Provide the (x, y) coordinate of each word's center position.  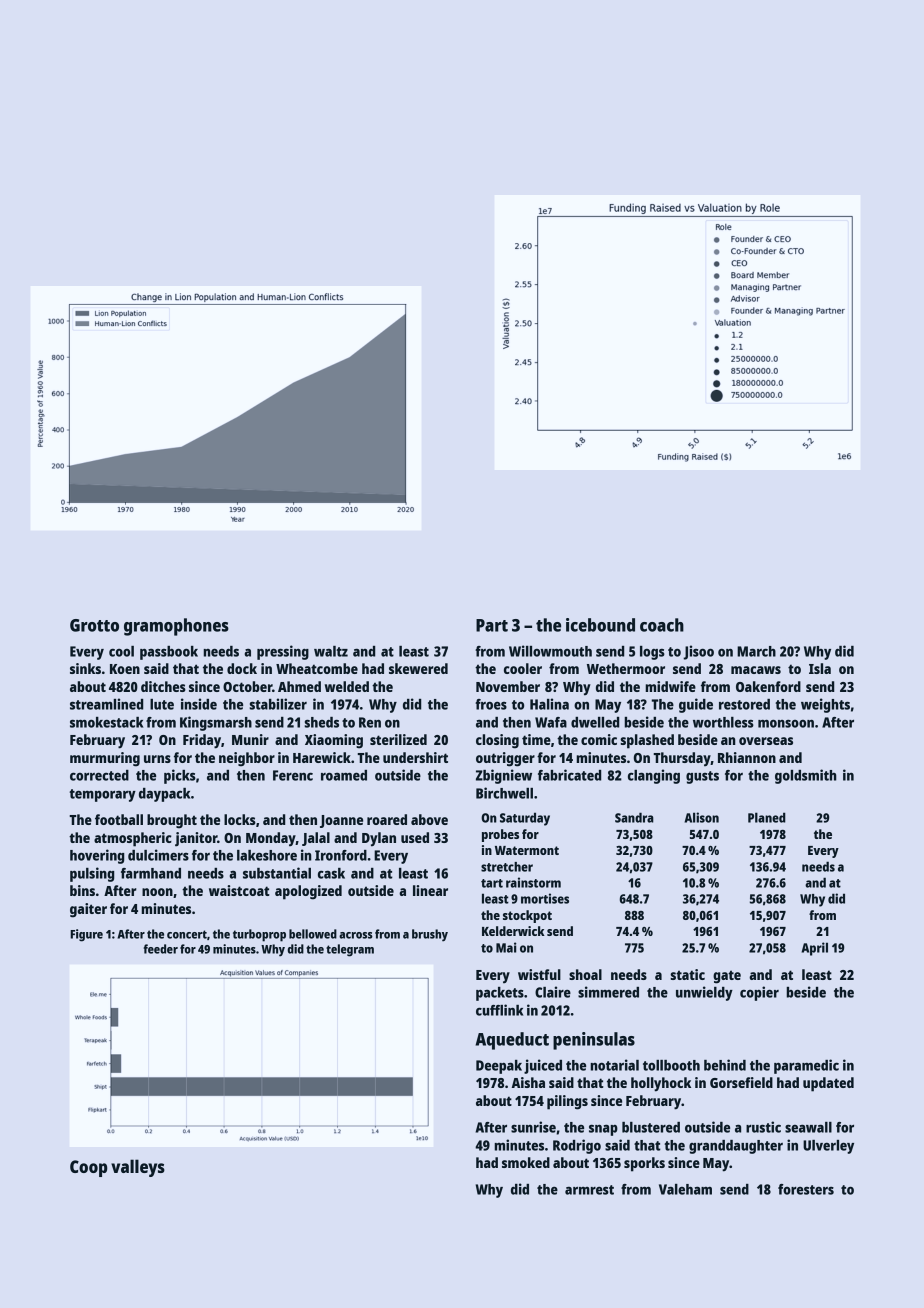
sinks (85, 668)
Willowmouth (550, 651)
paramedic (806, 1066)
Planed (767, 817)
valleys (138, 1168)
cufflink (499, 1010)
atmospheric (133, 839)
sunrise (533, 1127)
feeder (161, 949)
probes (500, 835)
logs (652, 653)
